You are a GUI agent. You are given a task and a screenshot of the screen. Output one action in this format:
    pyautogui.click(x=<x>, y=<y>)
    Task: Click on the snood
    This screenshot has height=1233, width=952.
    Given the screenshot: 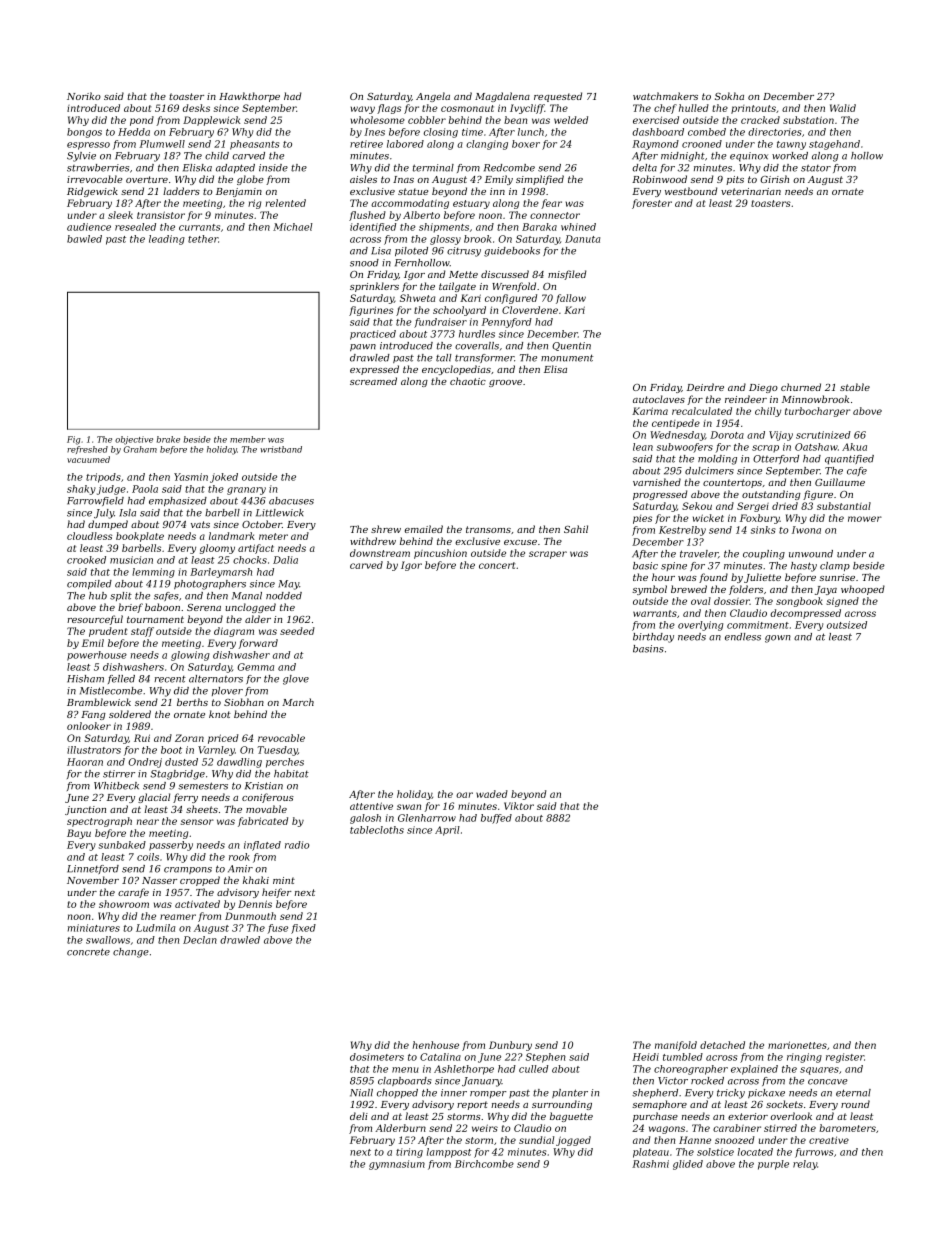 What is the action you would take?
    pyautogui.click(x=364, y=263)
